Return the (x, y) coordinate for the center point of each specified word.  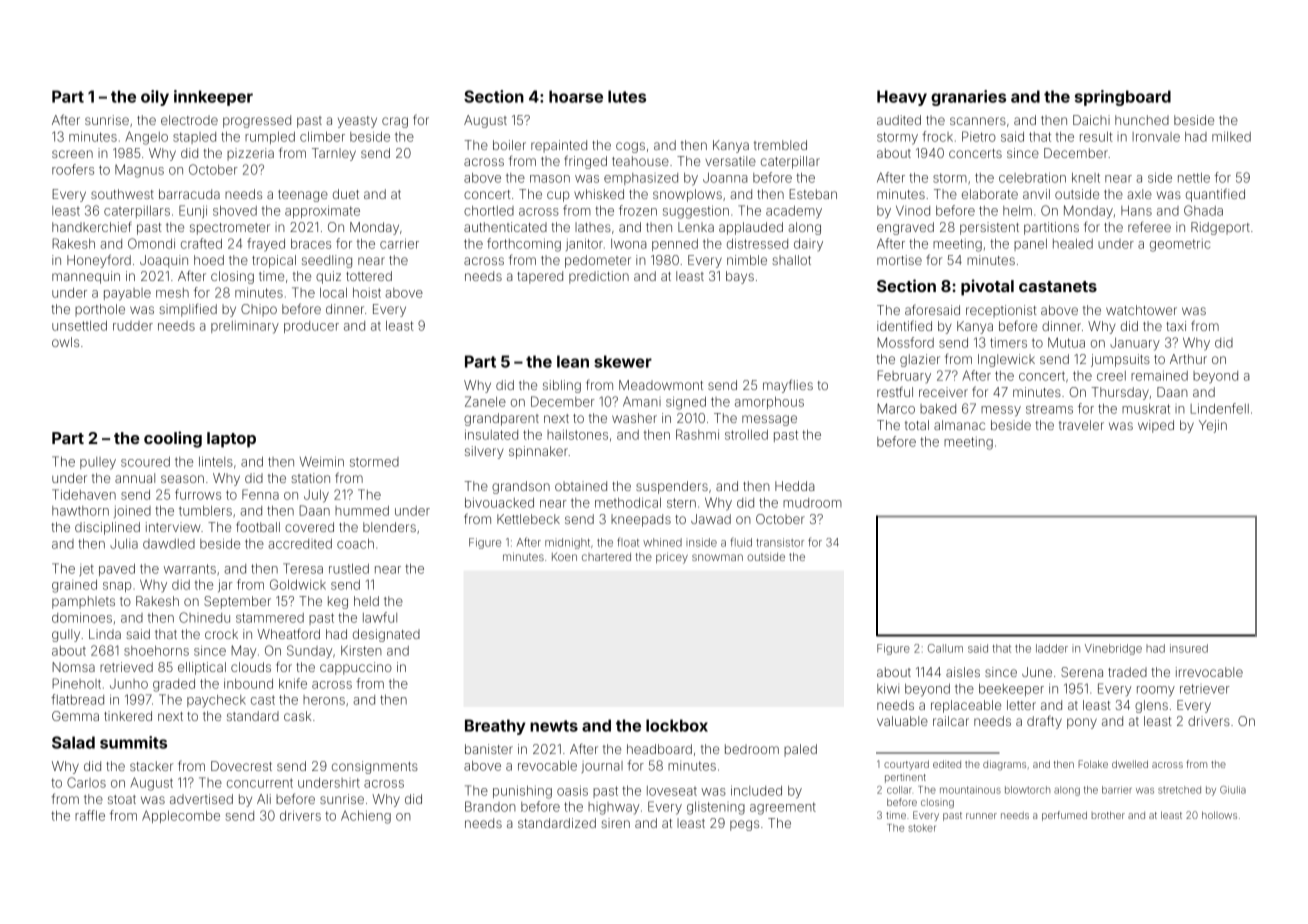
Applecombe (181, 816)
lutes (627, 96)
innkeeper (213, 98)
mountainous (970, 790)
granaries (968, 98)
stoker (922, 828)
